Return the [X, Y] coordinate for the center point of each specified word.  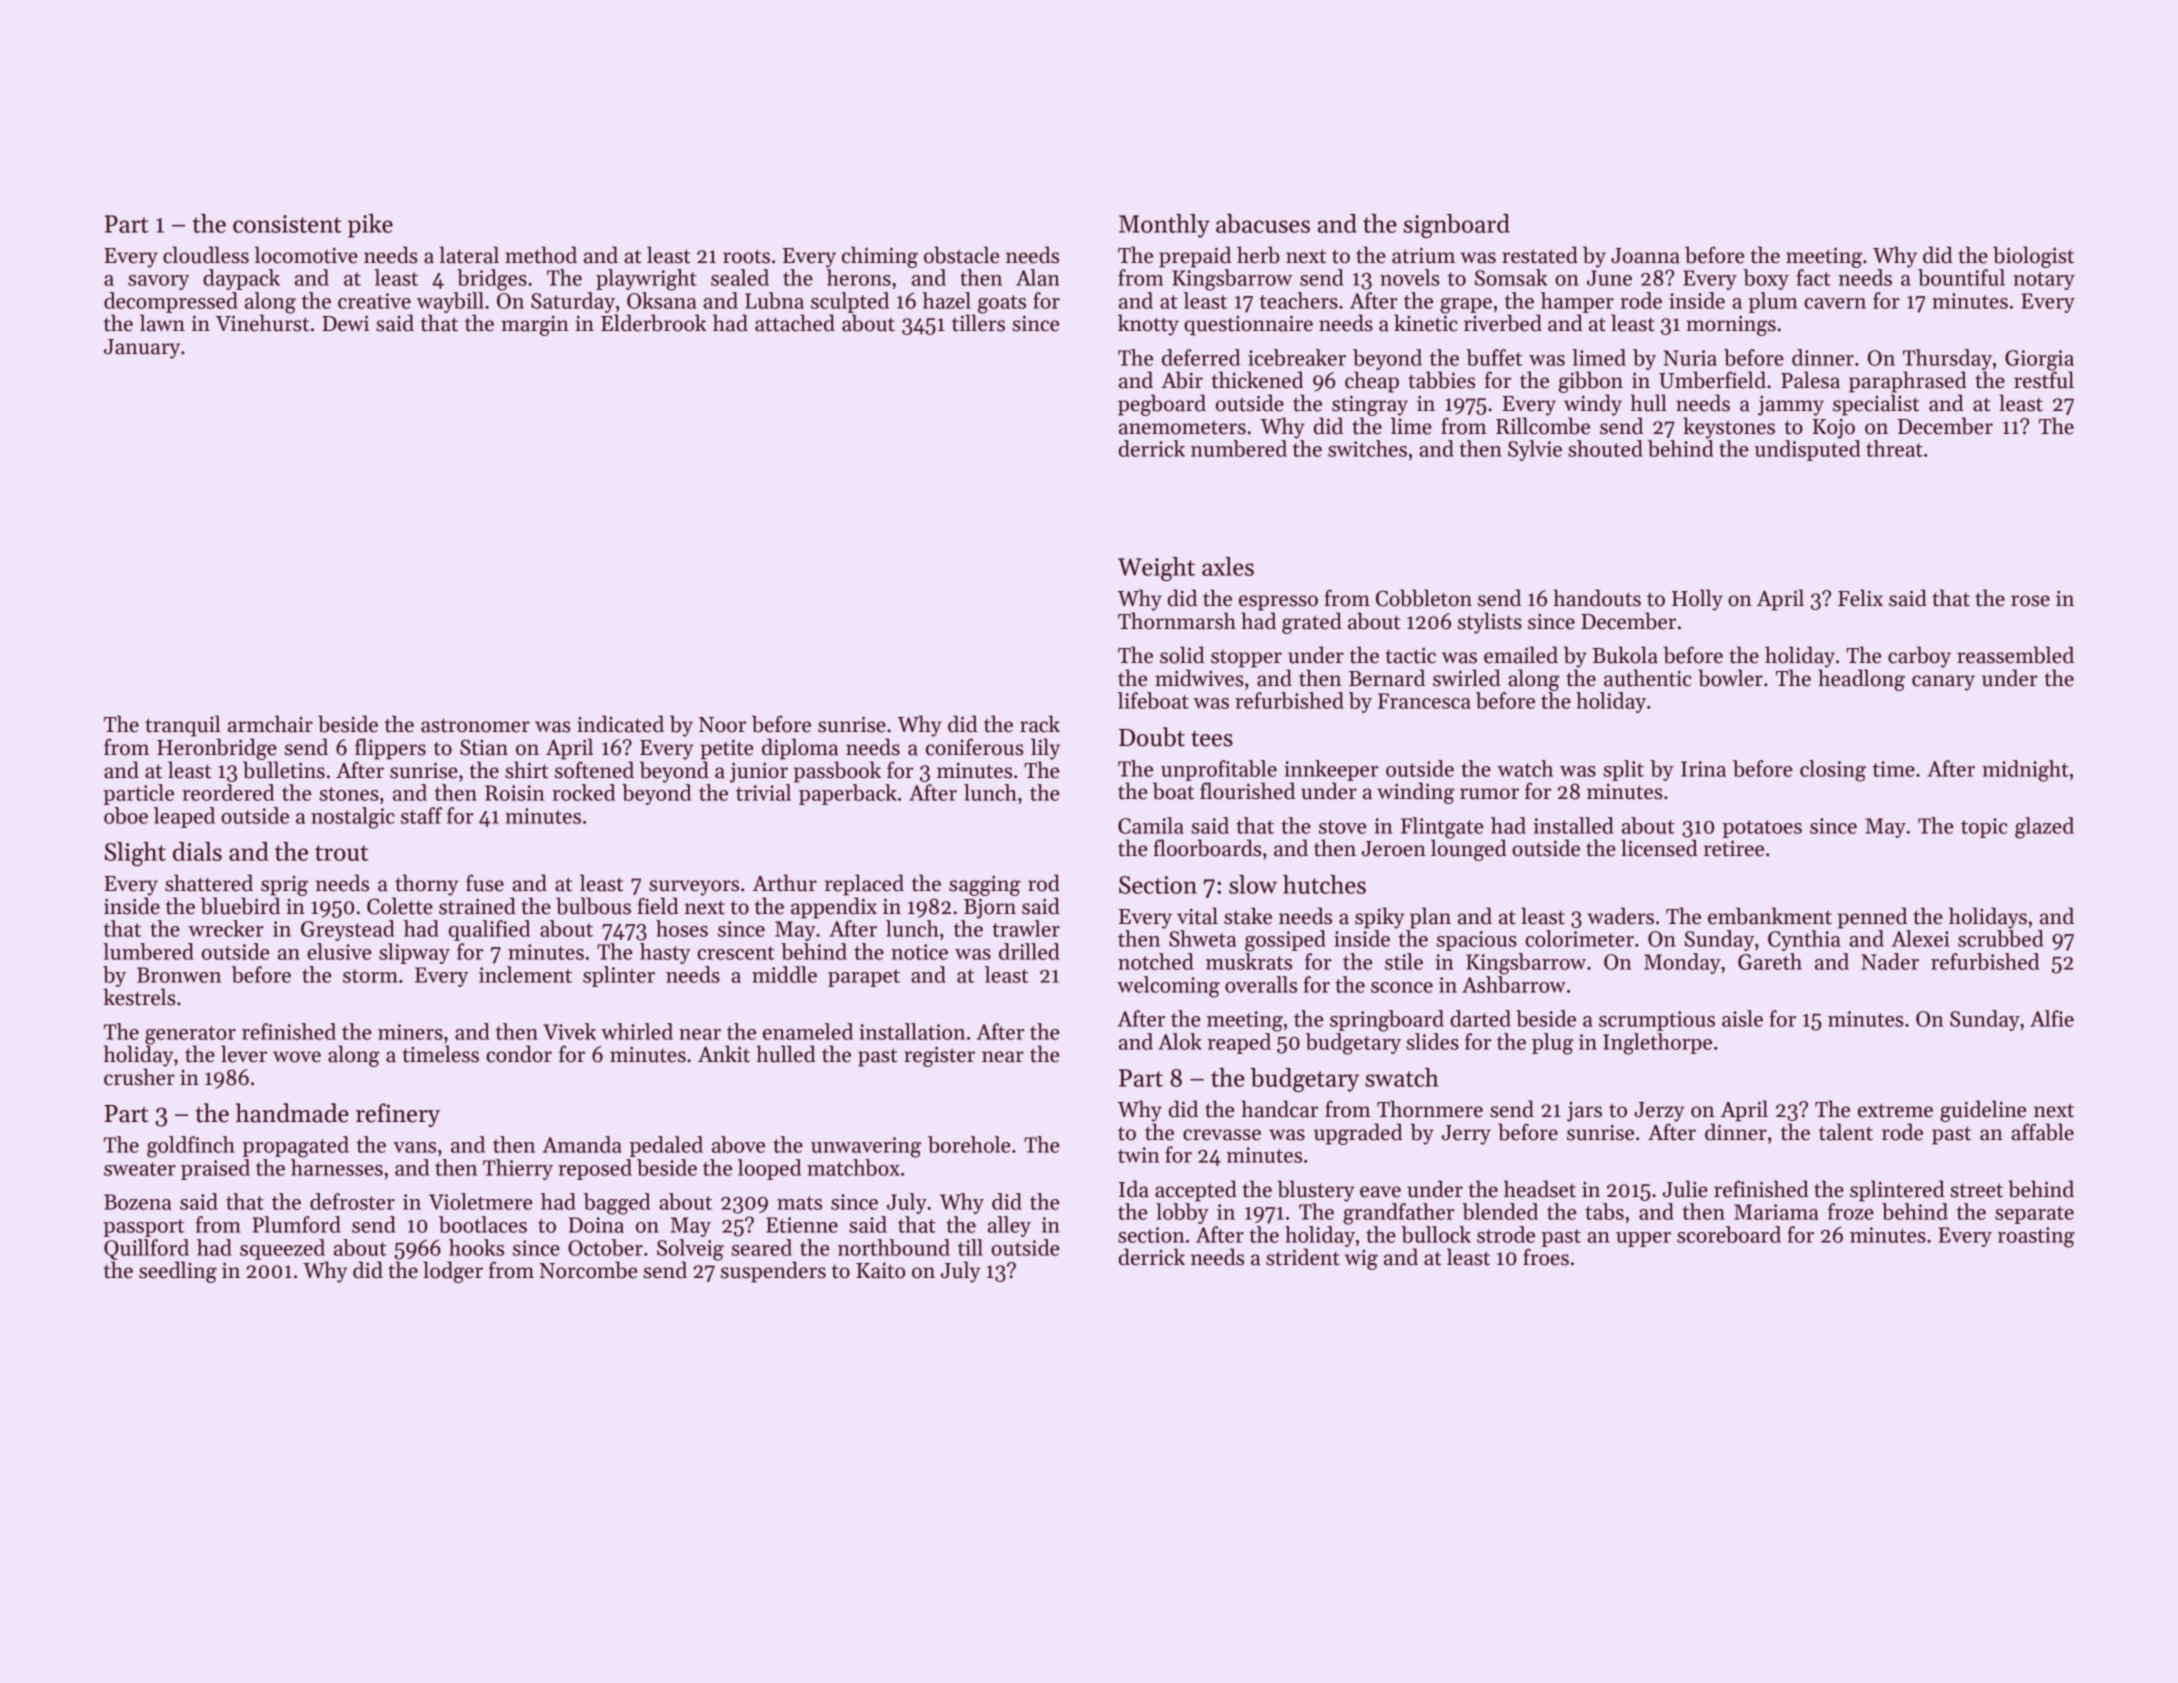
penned [1872, 918]
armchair [270, 724]
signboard [1457, 226]
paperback [848, 794]
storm [370, 976]
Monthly [1164, 226]
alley [1009, 1226]
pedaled [666, 1146]
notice [919, 952]
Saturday [573, 302]
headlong [1861, 680]
